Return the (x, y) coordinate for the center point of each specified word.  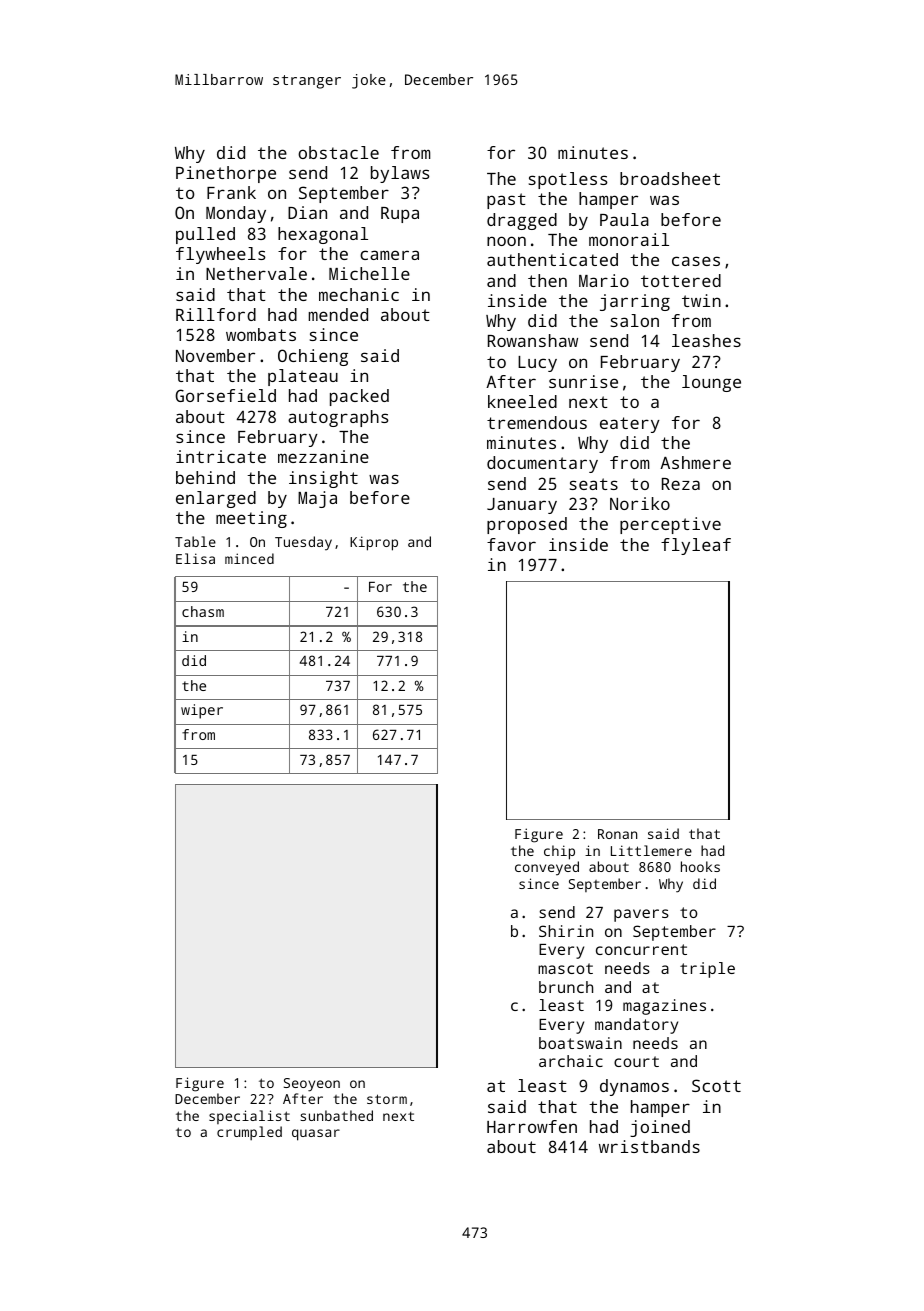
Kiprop (374, 543)
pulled (205, 235)
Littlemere (651, 850)
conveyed (547, 868)
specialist (249, 1117)
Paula (624, 219)
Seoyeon (312, 1085)
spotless (568, 180)
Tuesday (303, 543)
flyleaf (696, 546)
